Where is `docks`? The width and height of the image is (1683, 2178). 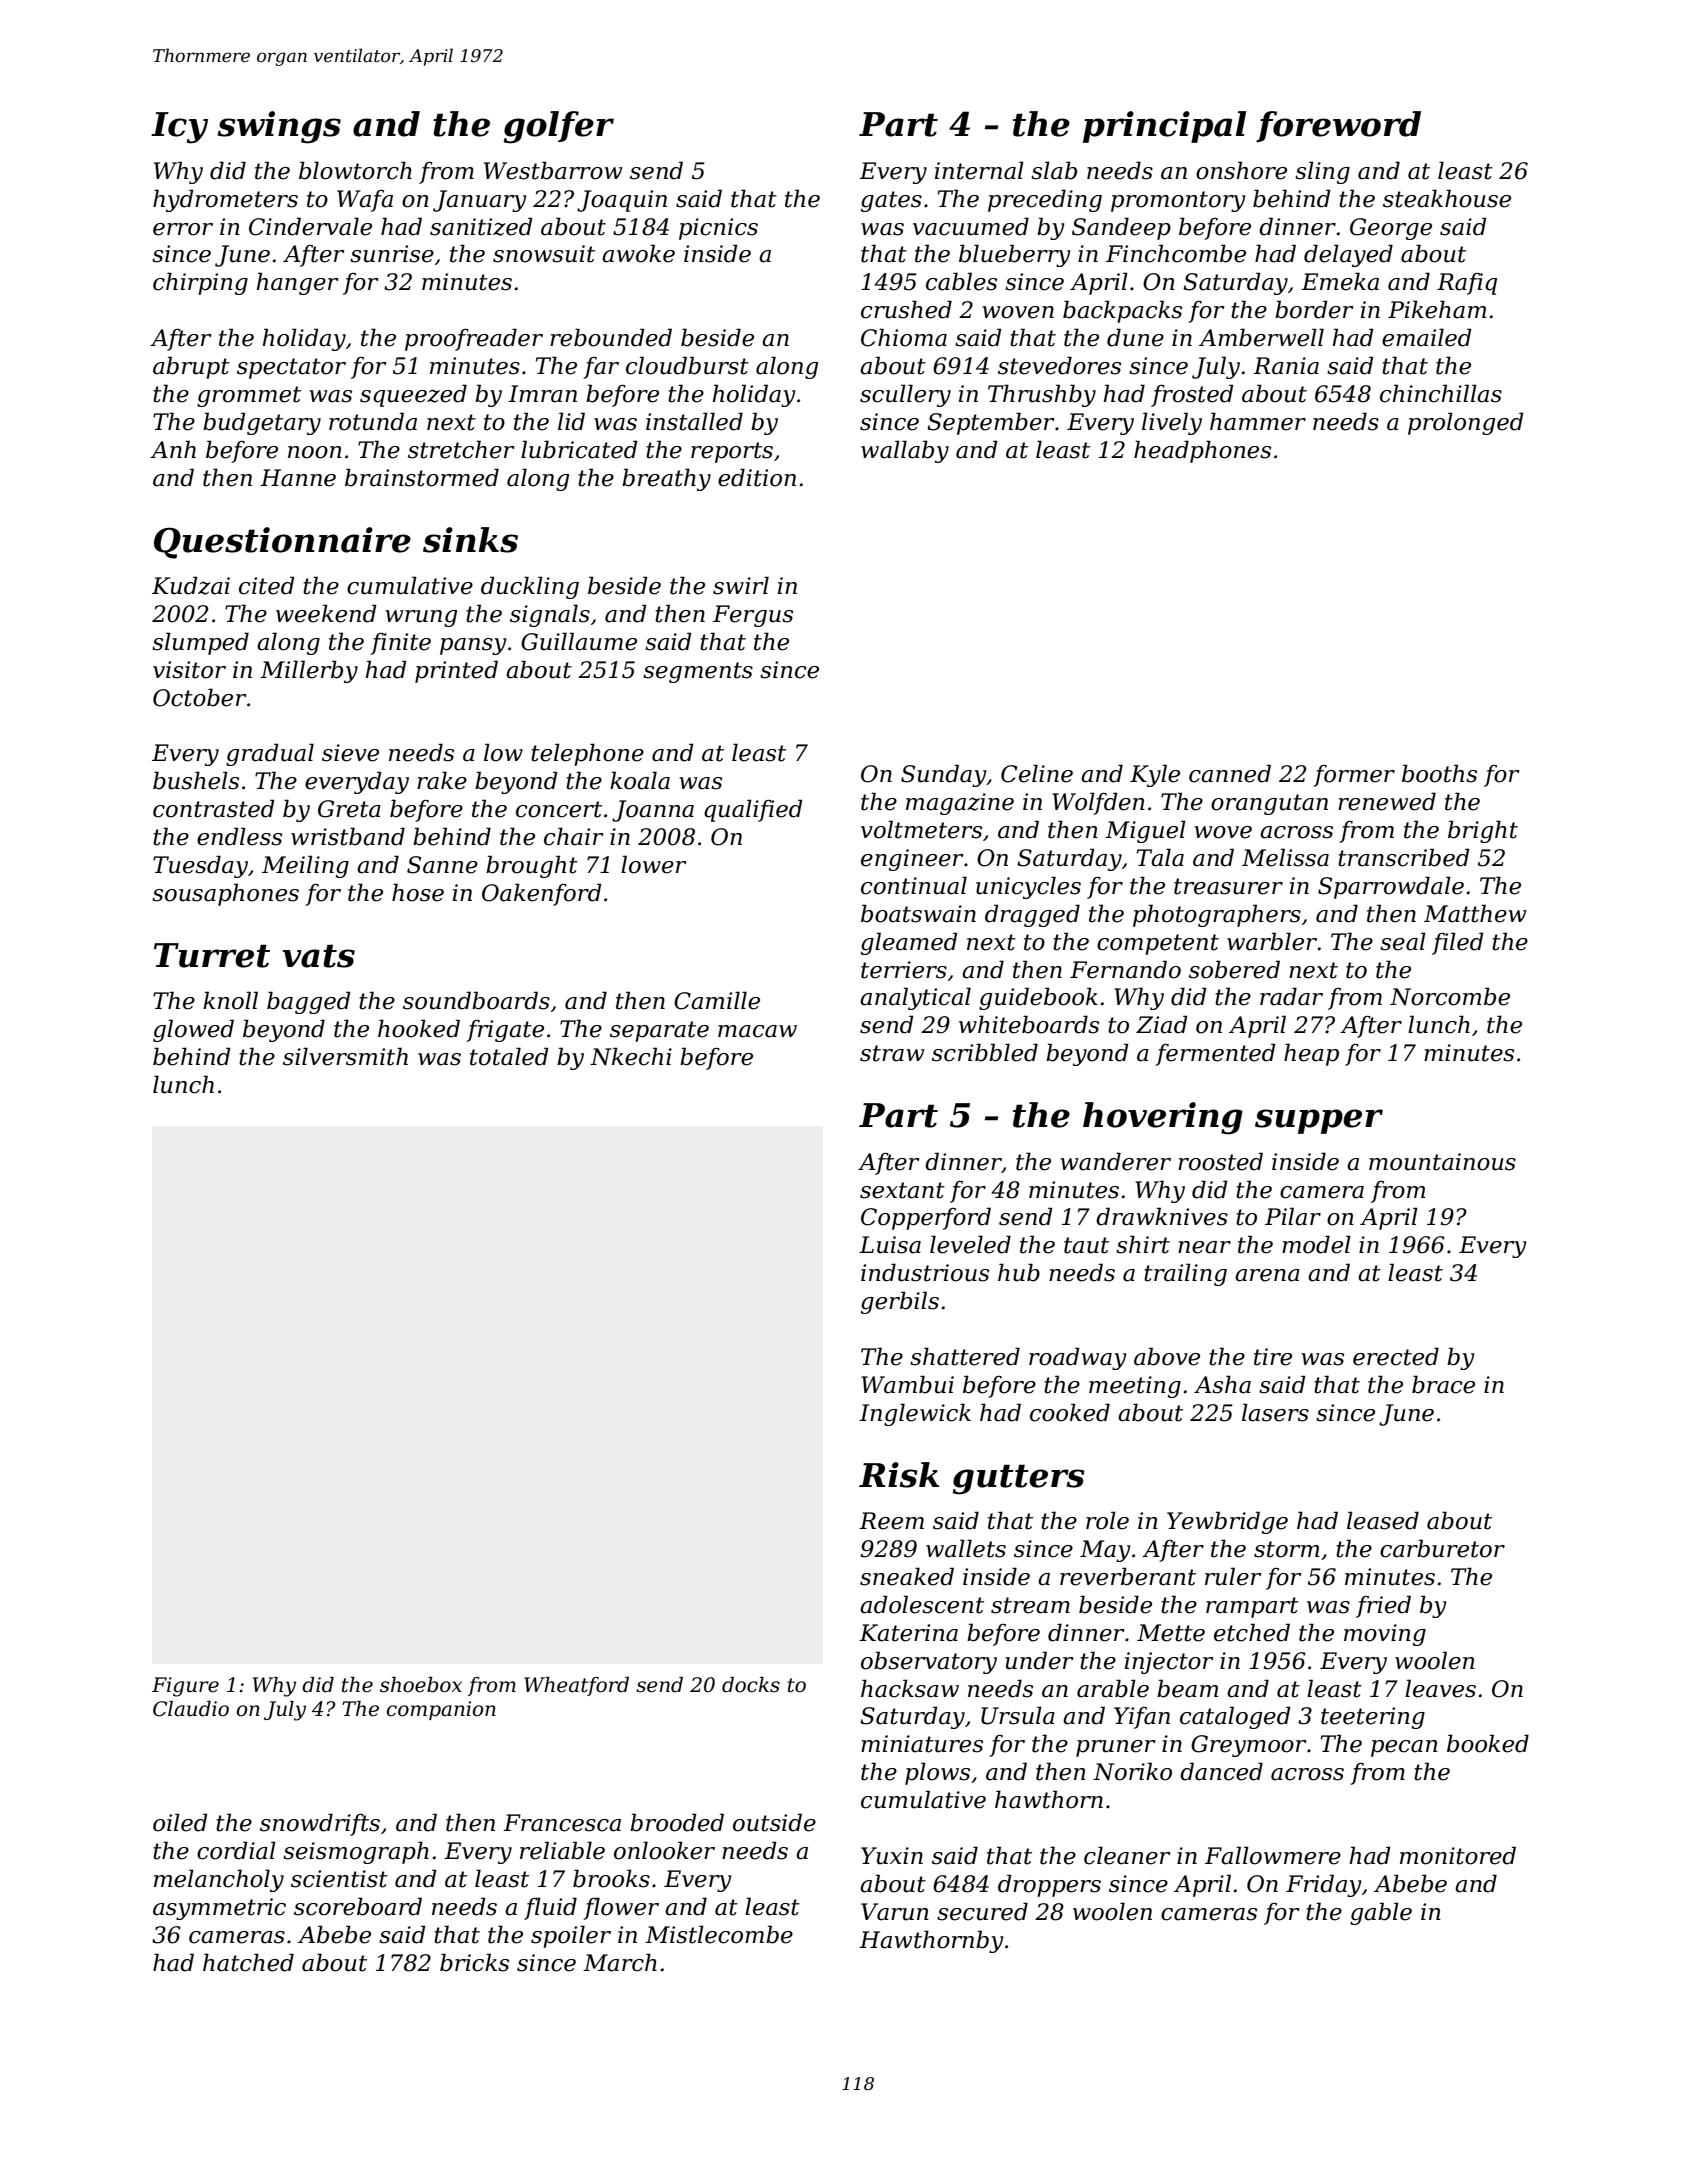
docks is located at coordinates (751, 1685).
